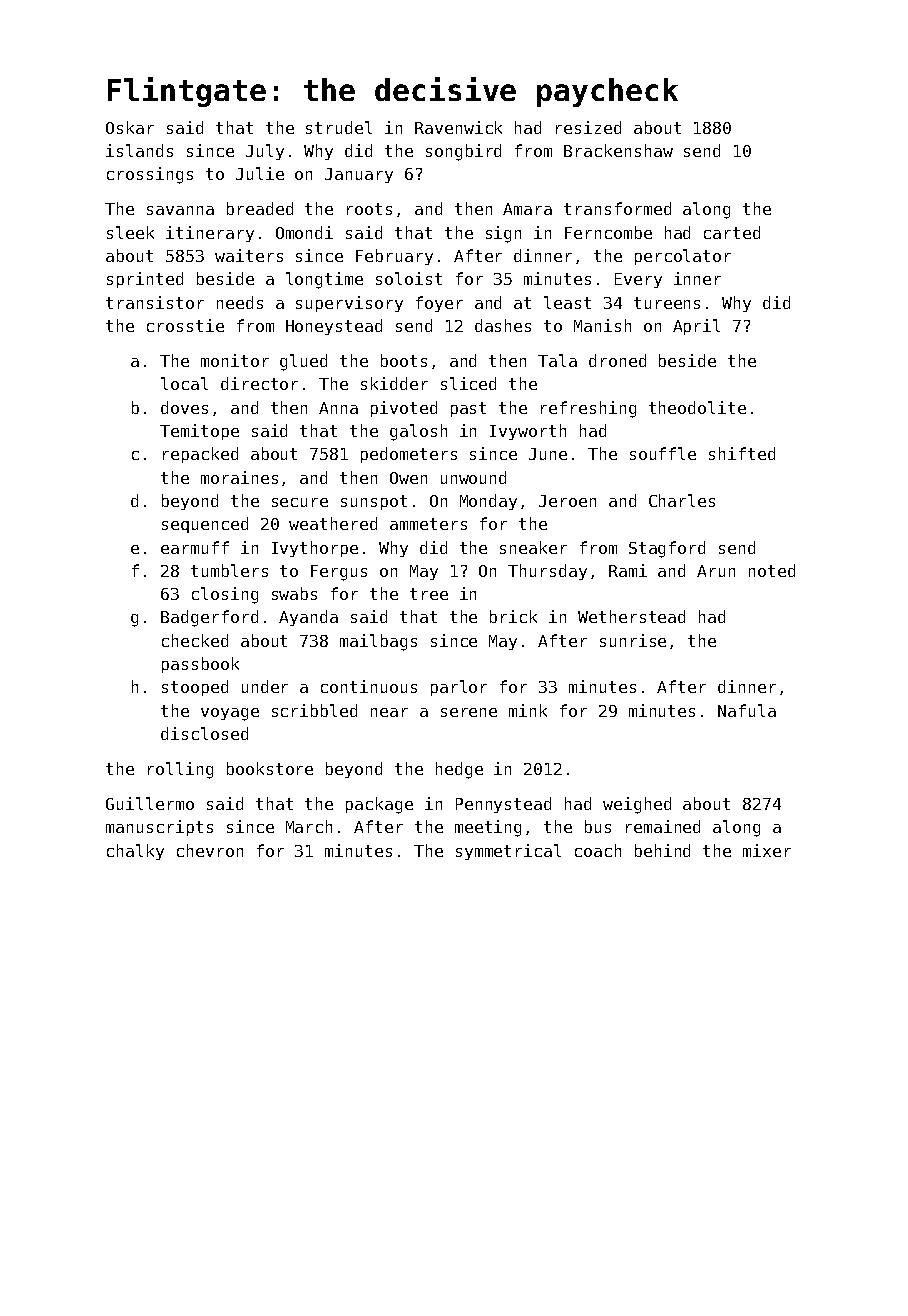  Describe the element at coordinates (608, 232) in the screenshot. I see `Ferncombe` at that location.
